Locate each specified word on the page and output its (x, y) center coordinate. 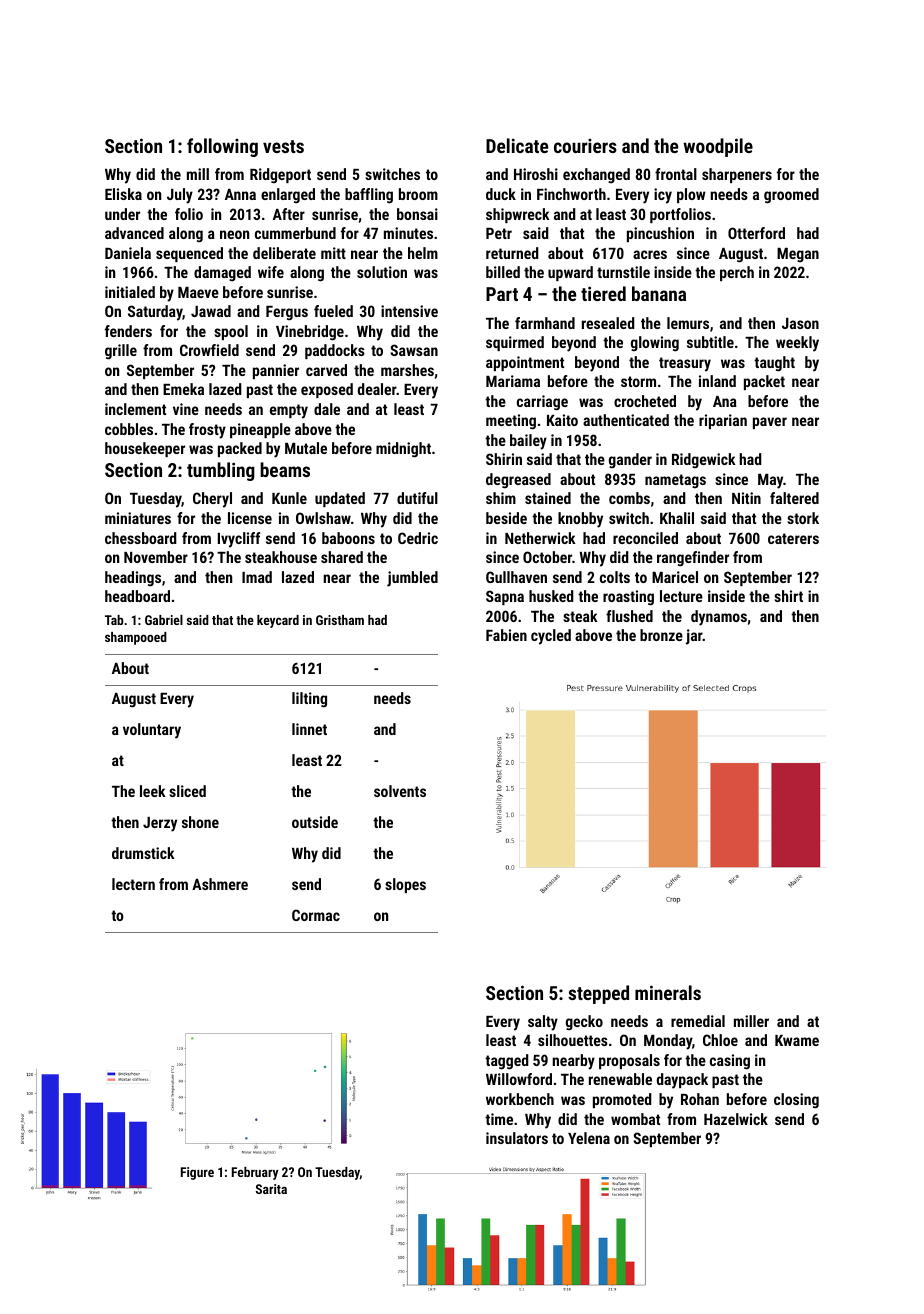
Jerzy (160, 824)
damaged (222, 273)
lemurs (688, 323)
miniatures (138, 518)
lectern (133, 884)
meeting (511, 422)
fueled (333, 311)
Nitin (746, 498)
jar (694, 637)
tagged (507, 1062)
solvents (400, 791)
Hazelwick (736, 1119)
